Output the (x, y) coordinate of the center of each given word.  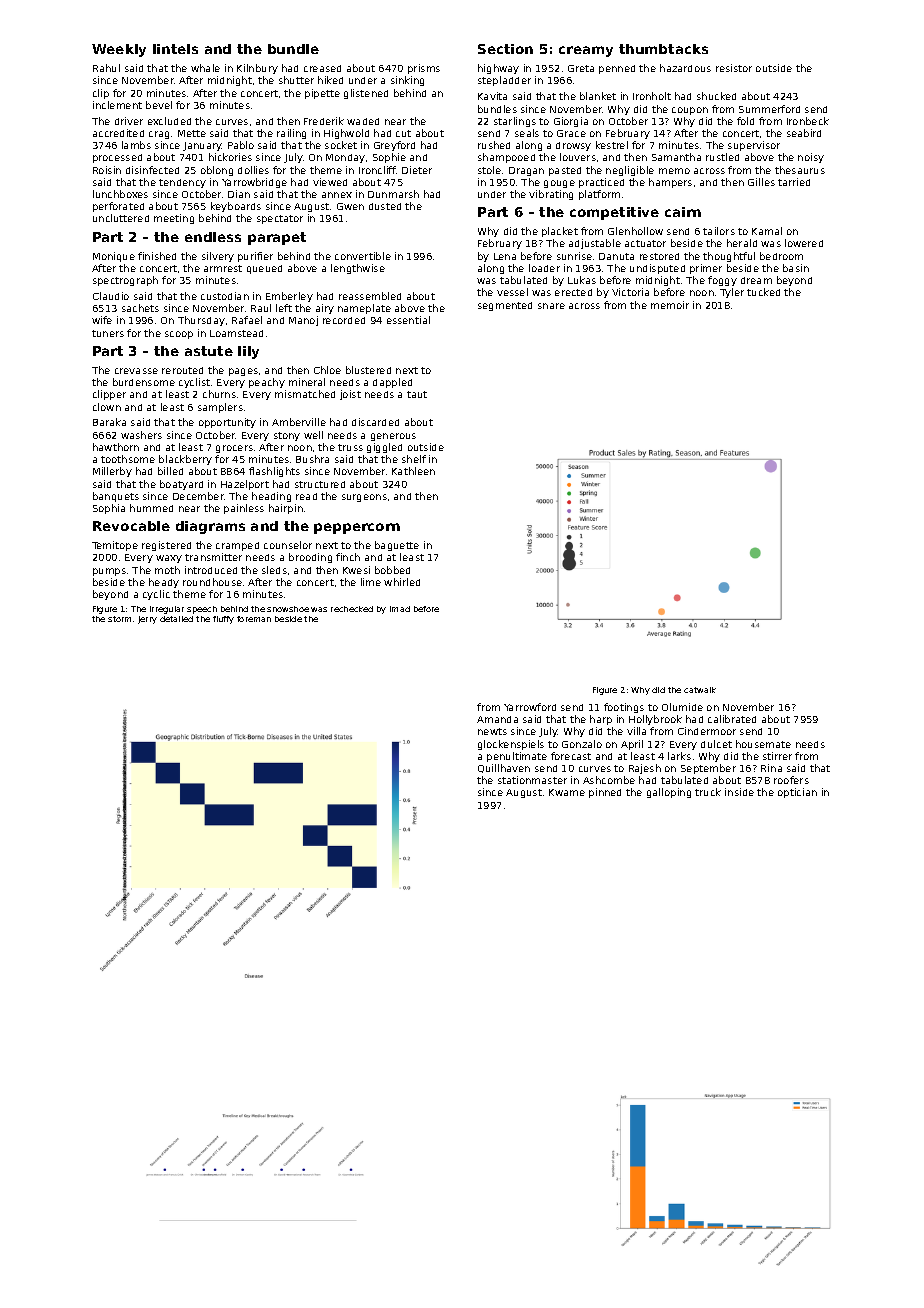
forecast (571, 756)
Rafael (247, 320)
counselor (288, 545)
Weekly (119, 50)
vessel (512, 292)
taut (417, 394)
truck (708, 792)
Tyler (732, 293)
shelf (414, 459)
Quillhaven (504, 768)
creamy (586, 51)
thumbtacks (663, 49)
